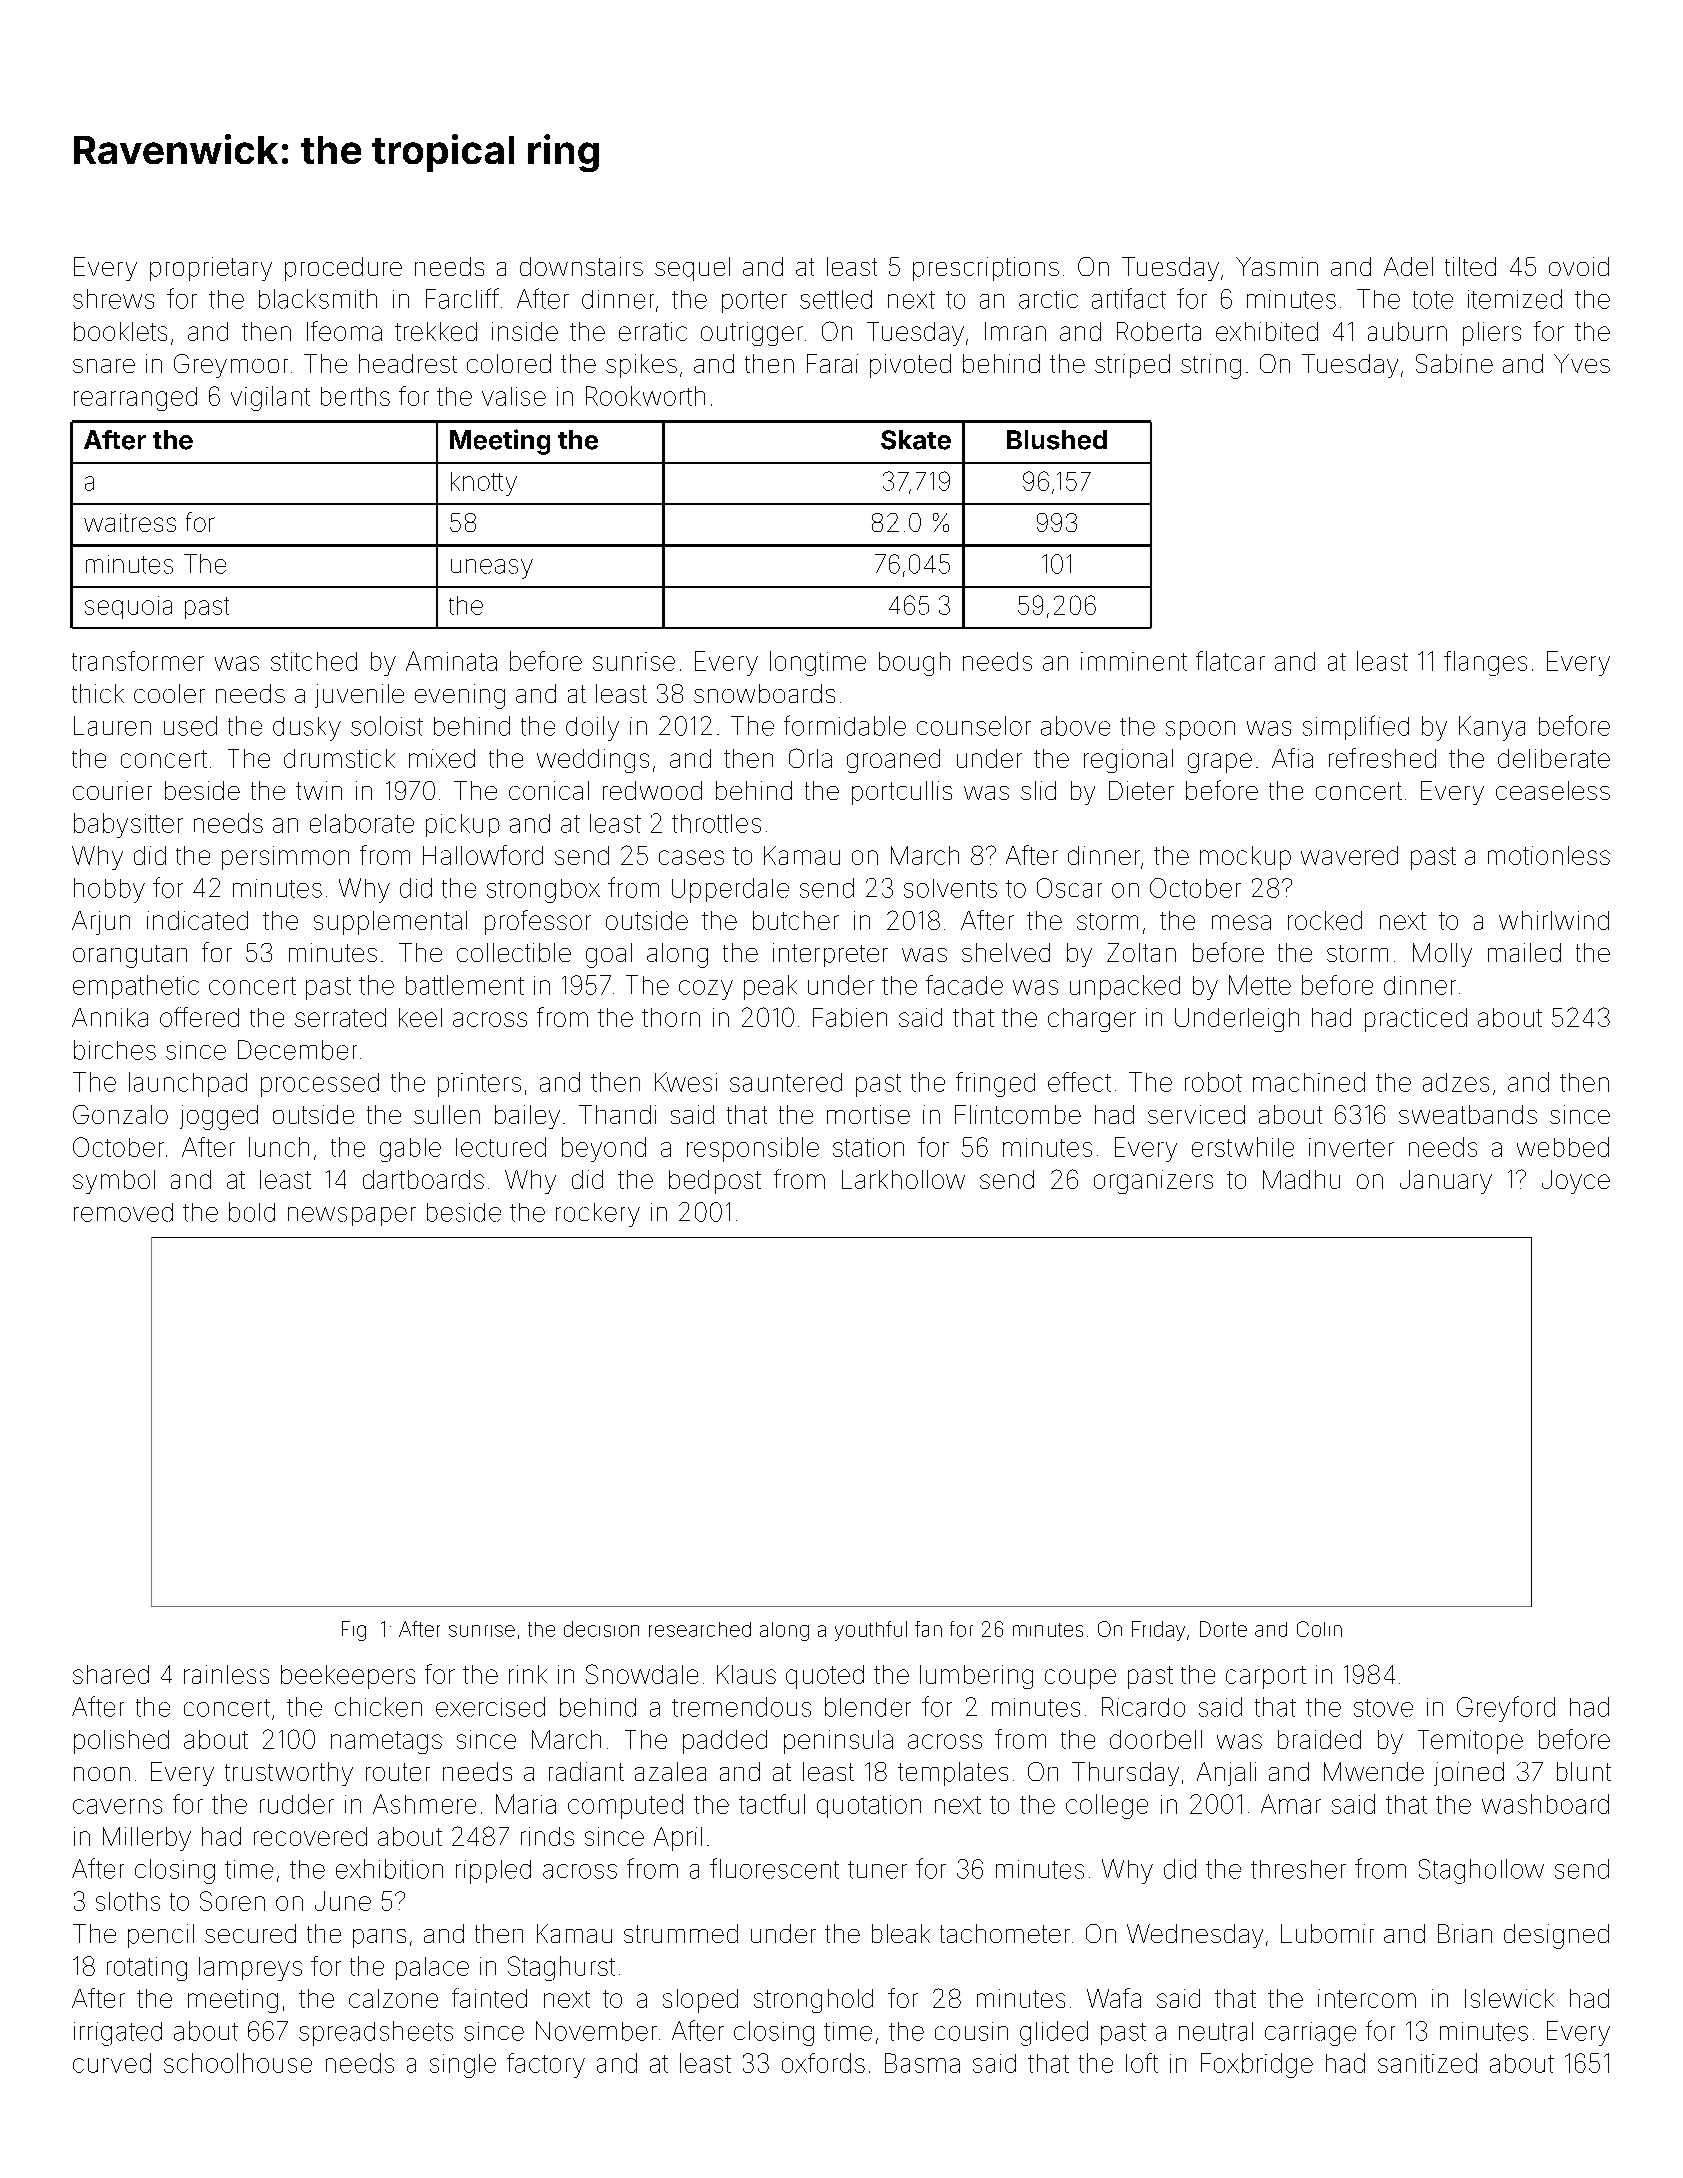 Image resolution: width=1683 pixels, height=2178 pixels. Describe the element at coordinates (197, 920) in the screenshot. I see `indicated` at that location.
